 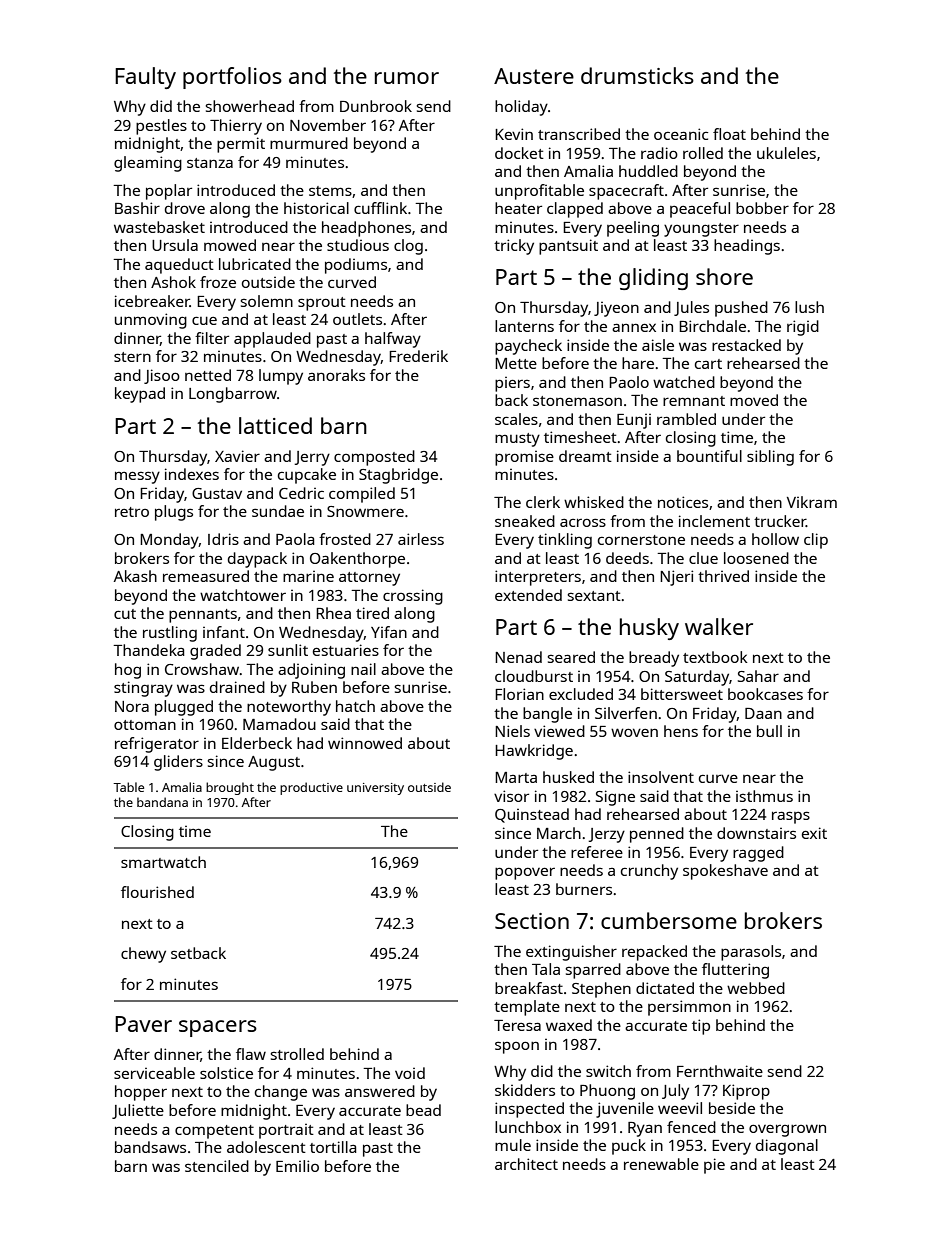 I want to click on rumor, so click(x=407, y=78).
